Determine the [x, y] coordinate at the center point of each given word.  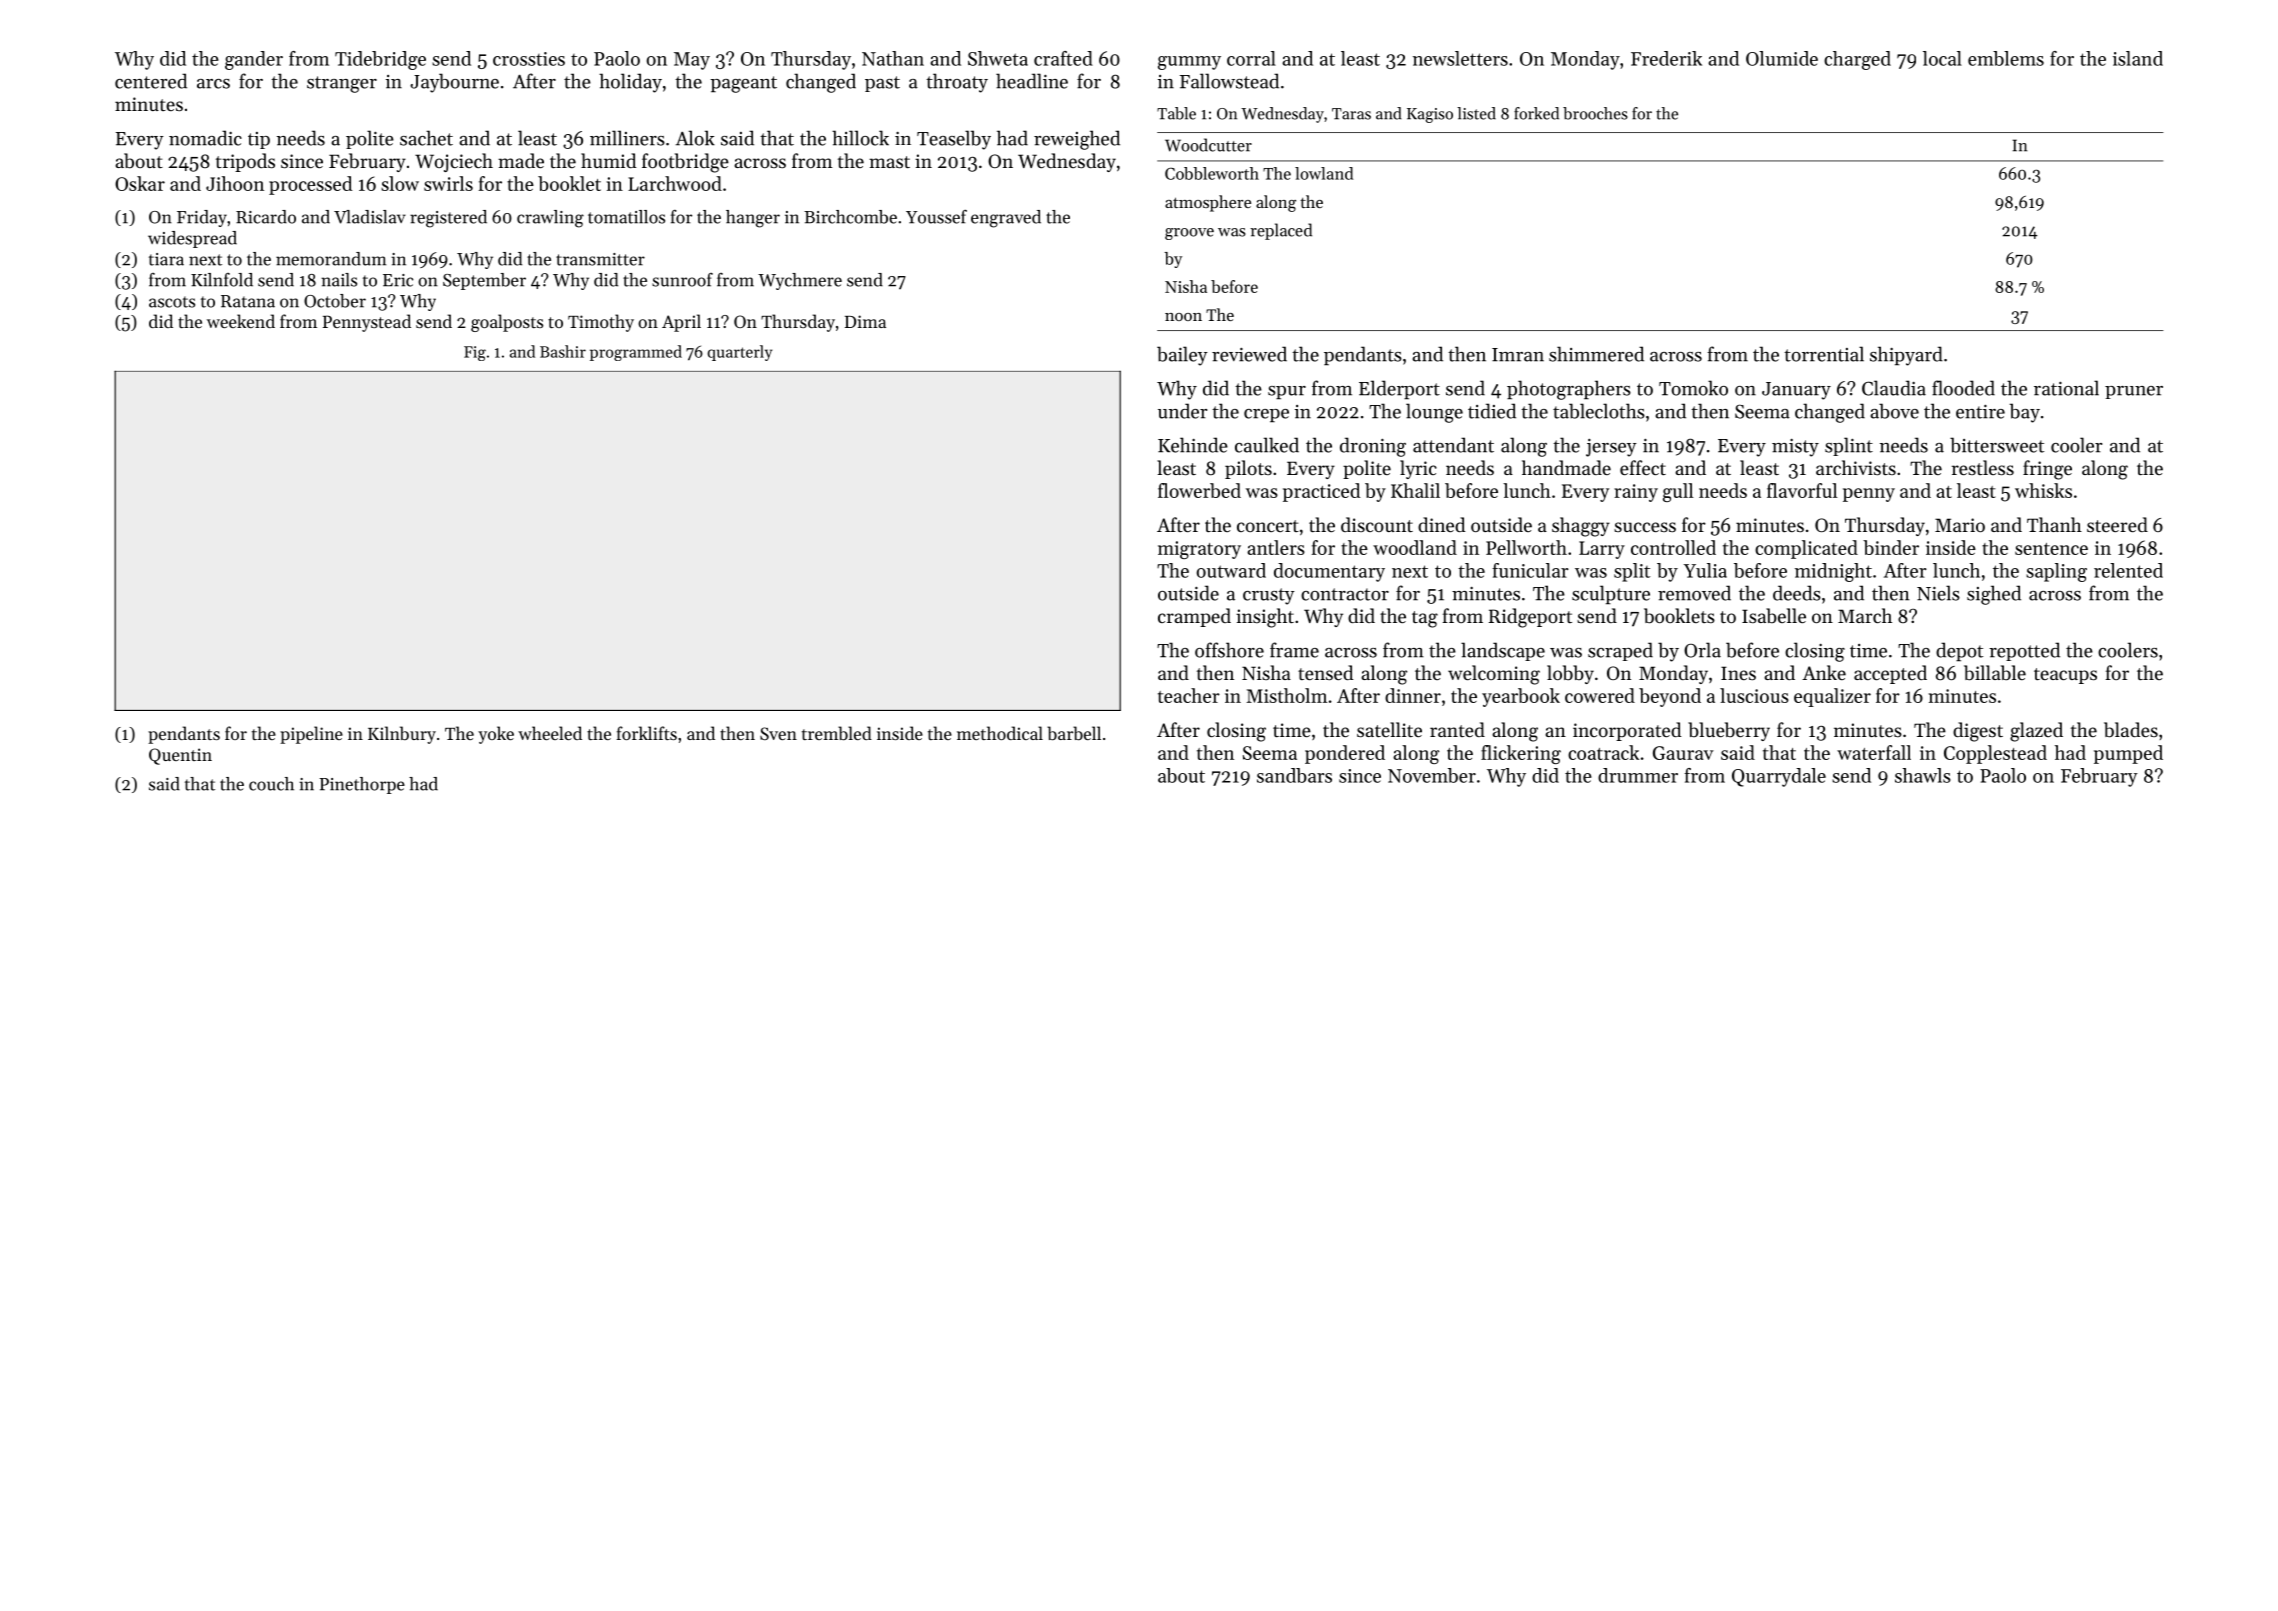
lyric [1418, 469]
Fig [475, 353]
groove [1189, 234]
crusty [1269, 596]
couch [271, 784]
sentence [2051, 549]
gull [1678, 492]
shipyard [1906, 356]
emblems [2006, 58]
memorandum [331, 259]
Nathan [893, 58]
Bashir [563, 351]
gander [254, 60]
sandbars [1294, 775]
